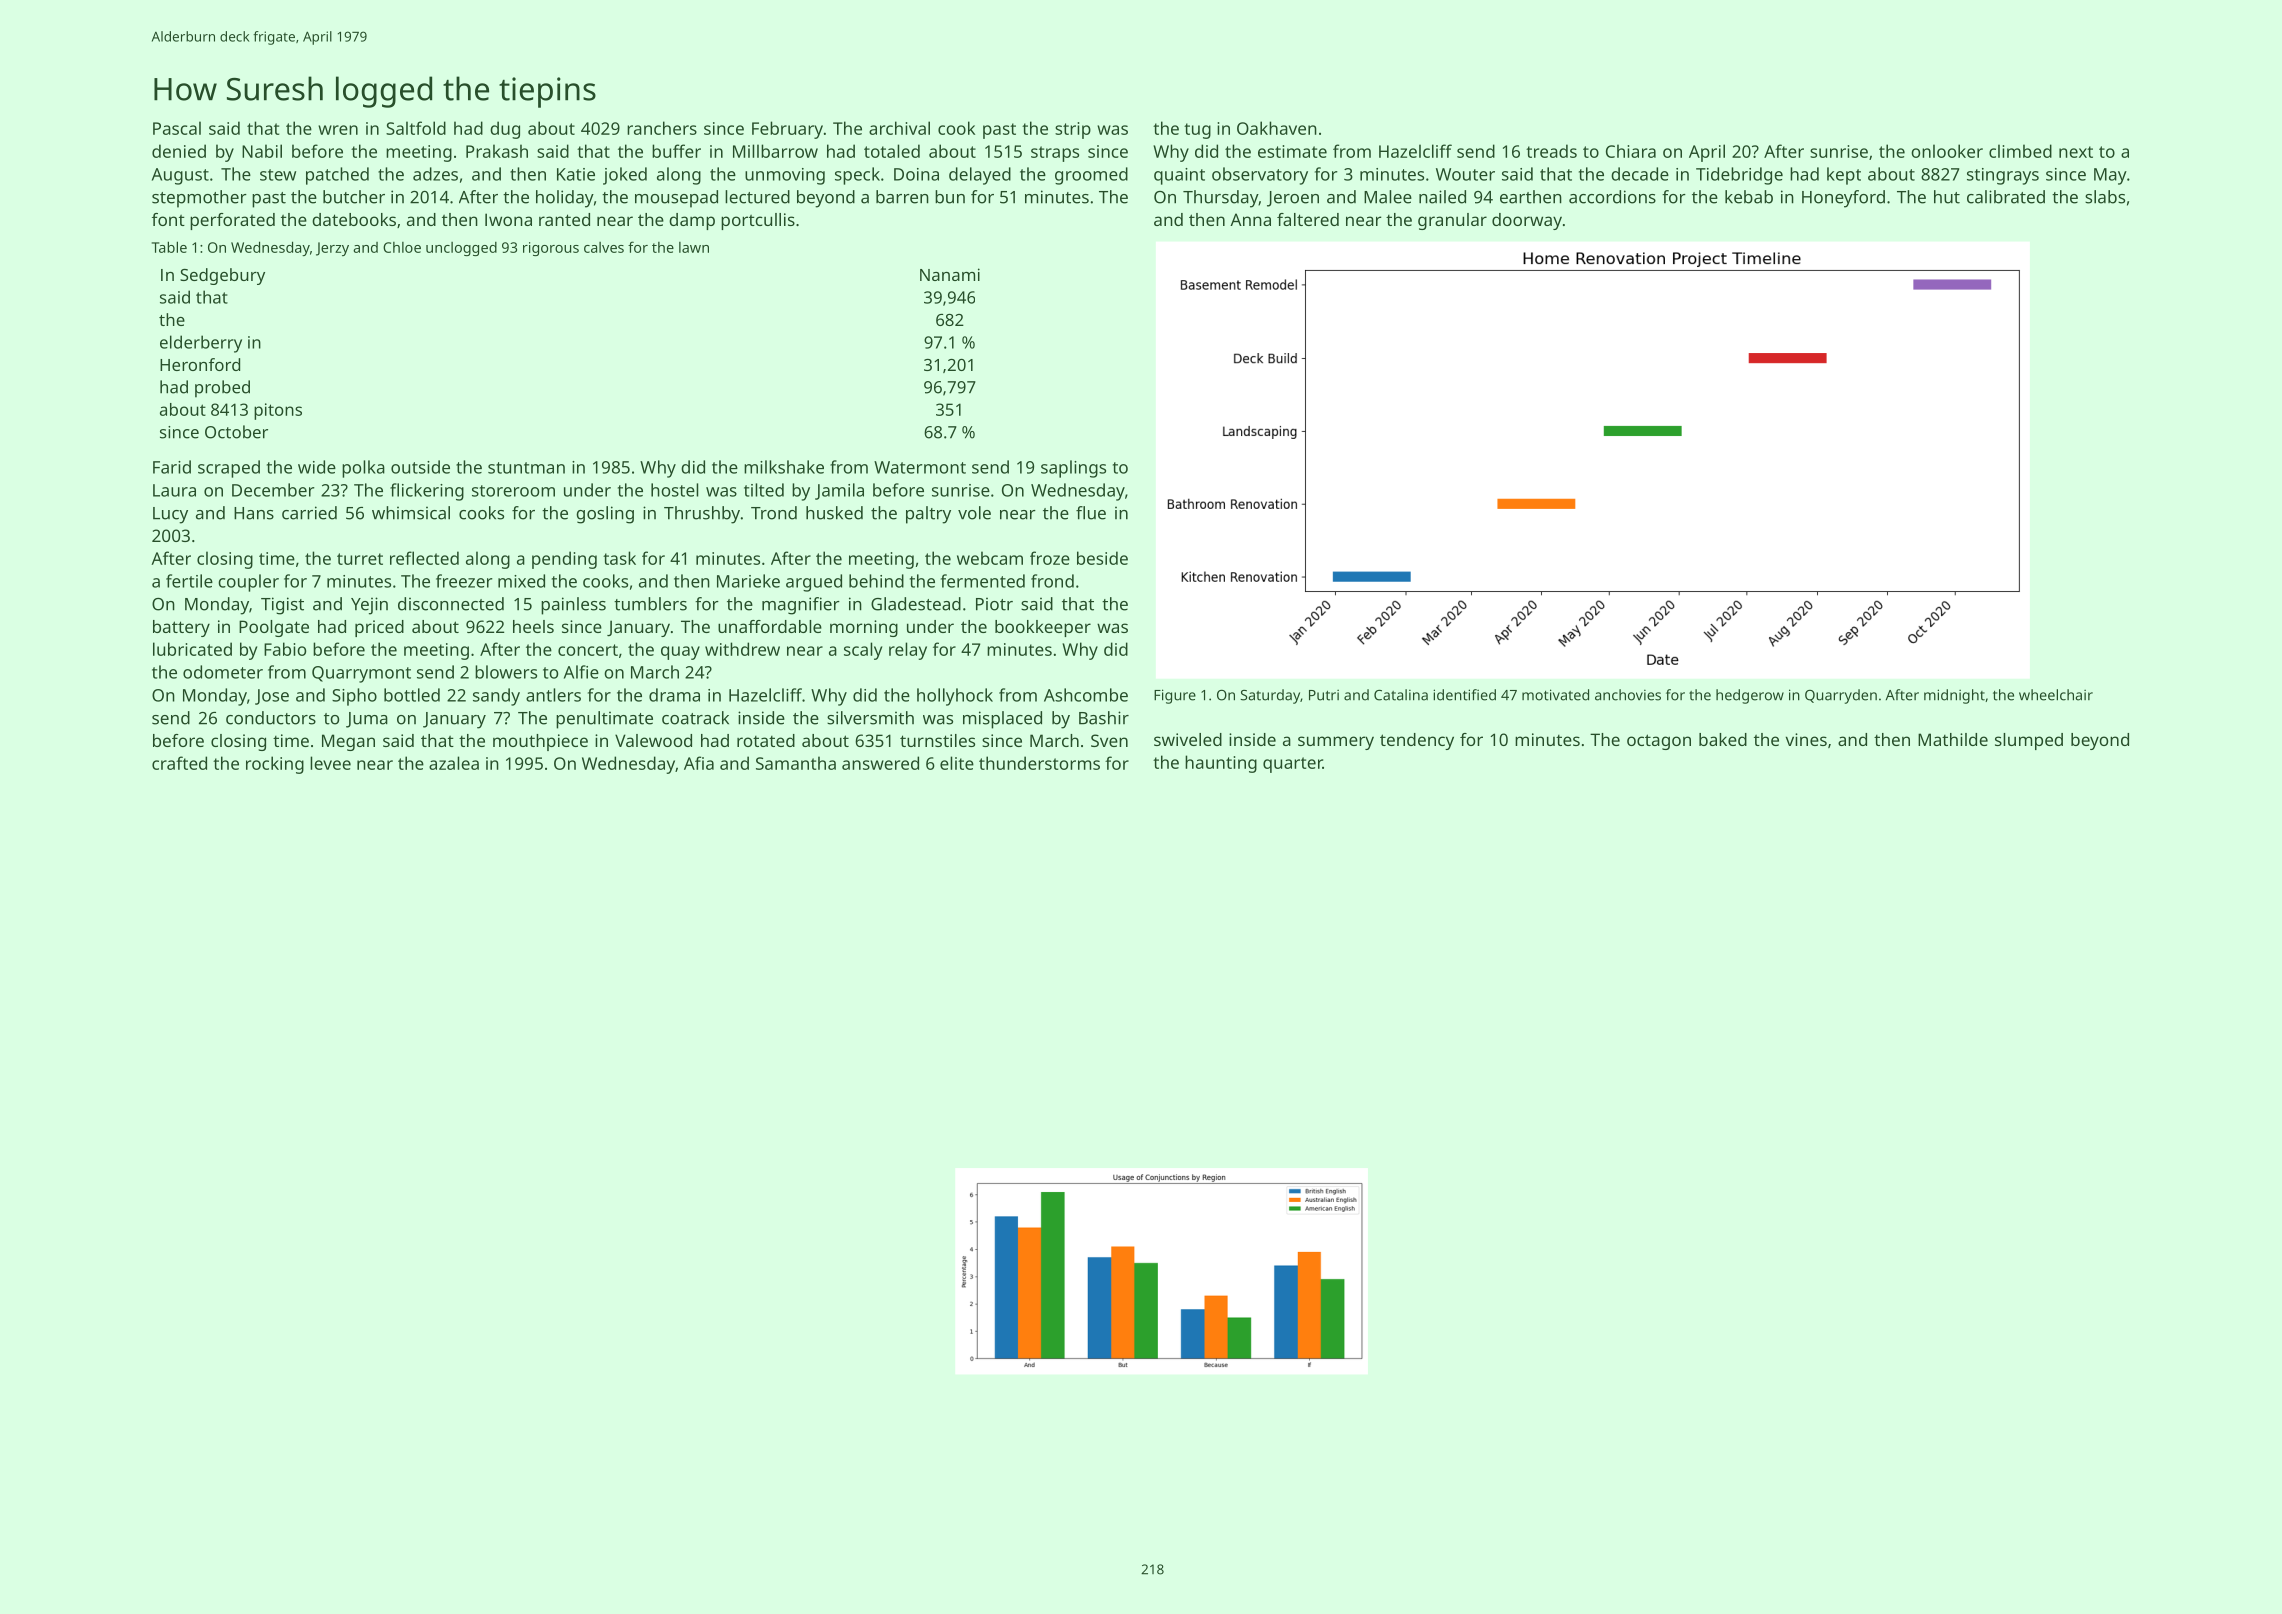 The height and width of the image is (1614, 2282). What do you see at coordinates (1631, 151) in the image?
I see `Chiara` at bounding box center [1631, 151].
